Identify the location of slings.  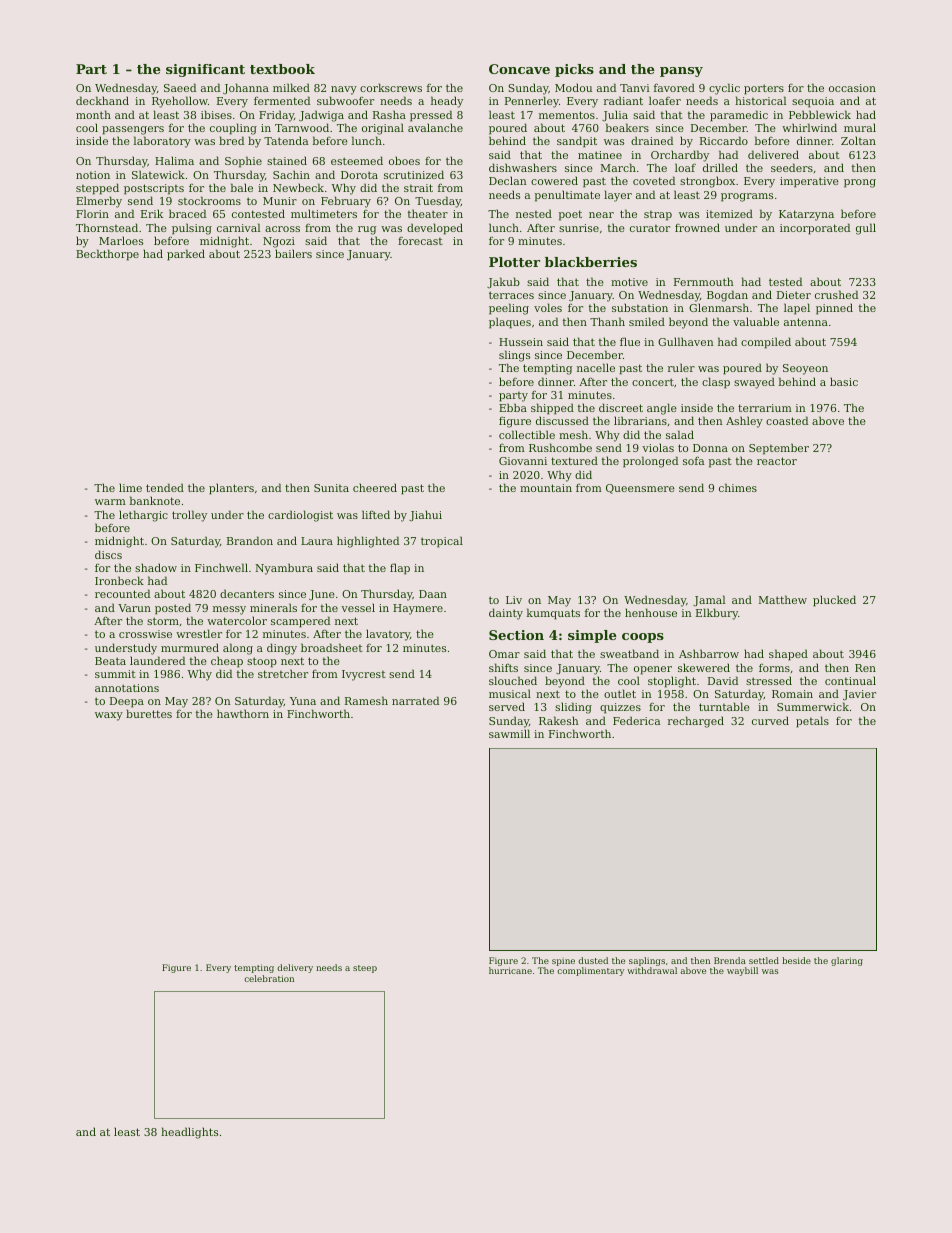
(514, 356).
